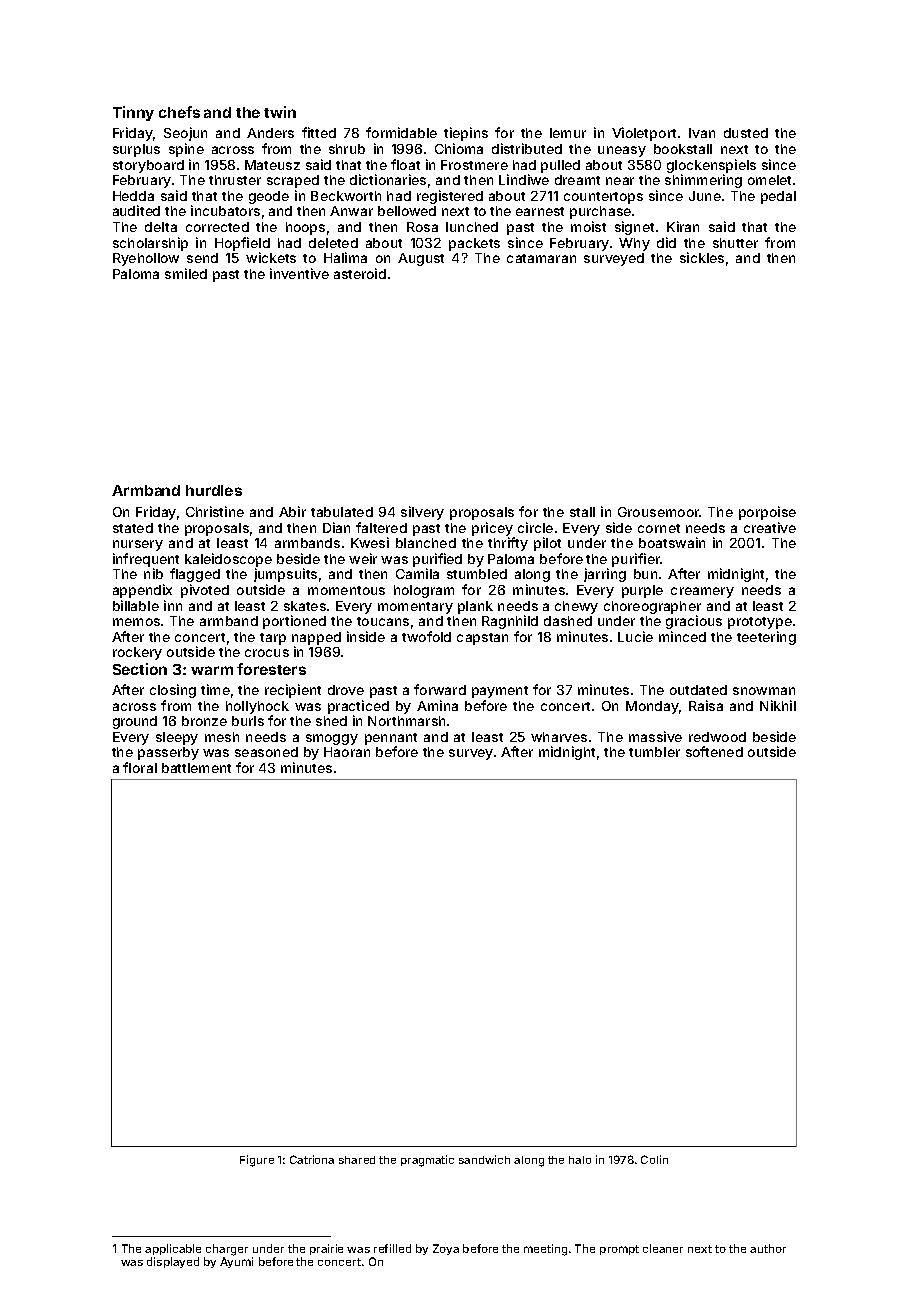 This screenshot has height=1316, width=908. What do you see at coordinates (360, 273) in the screenshot?
I see `asteroid` at bounding box center [360, 273].
